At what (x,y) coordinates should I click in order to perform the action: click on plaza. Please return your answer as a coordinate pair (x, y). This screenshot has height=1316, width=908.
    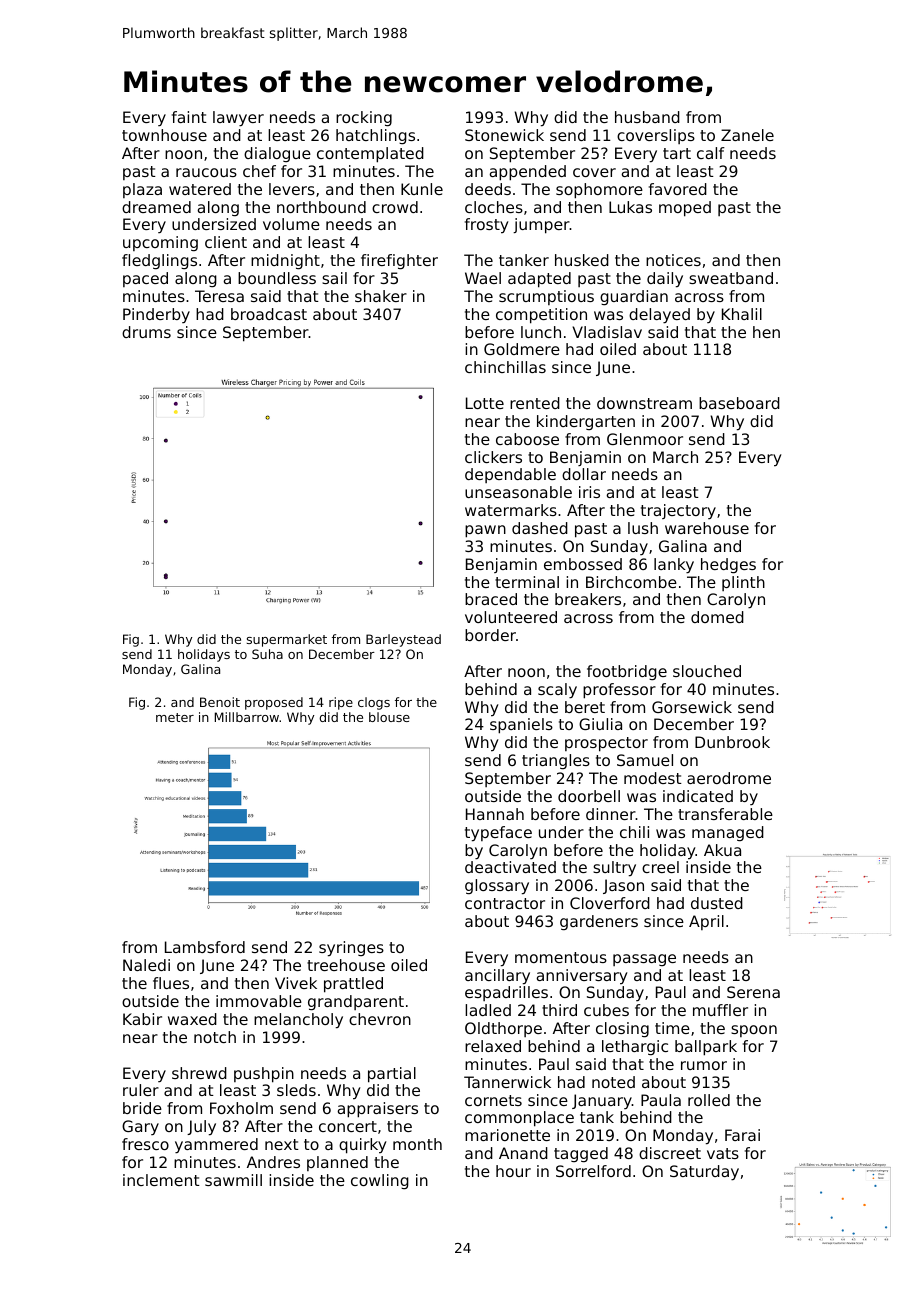
    Looking at the image, I should click on (142, 190).
